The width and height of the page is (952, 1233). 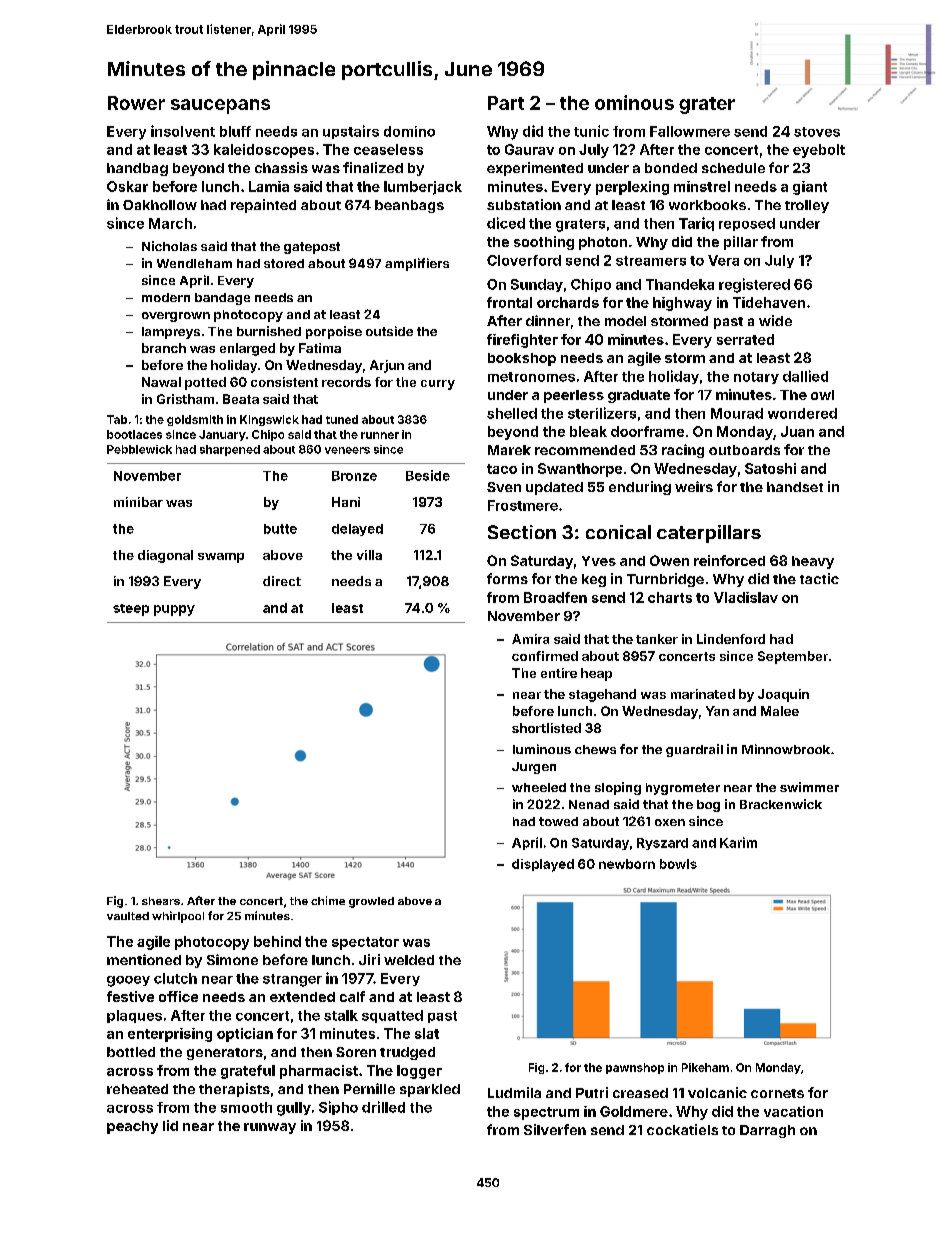 What do you see at coordinates (282, 581) in the page?
I see `direct` at bounding box center [282, 581].
